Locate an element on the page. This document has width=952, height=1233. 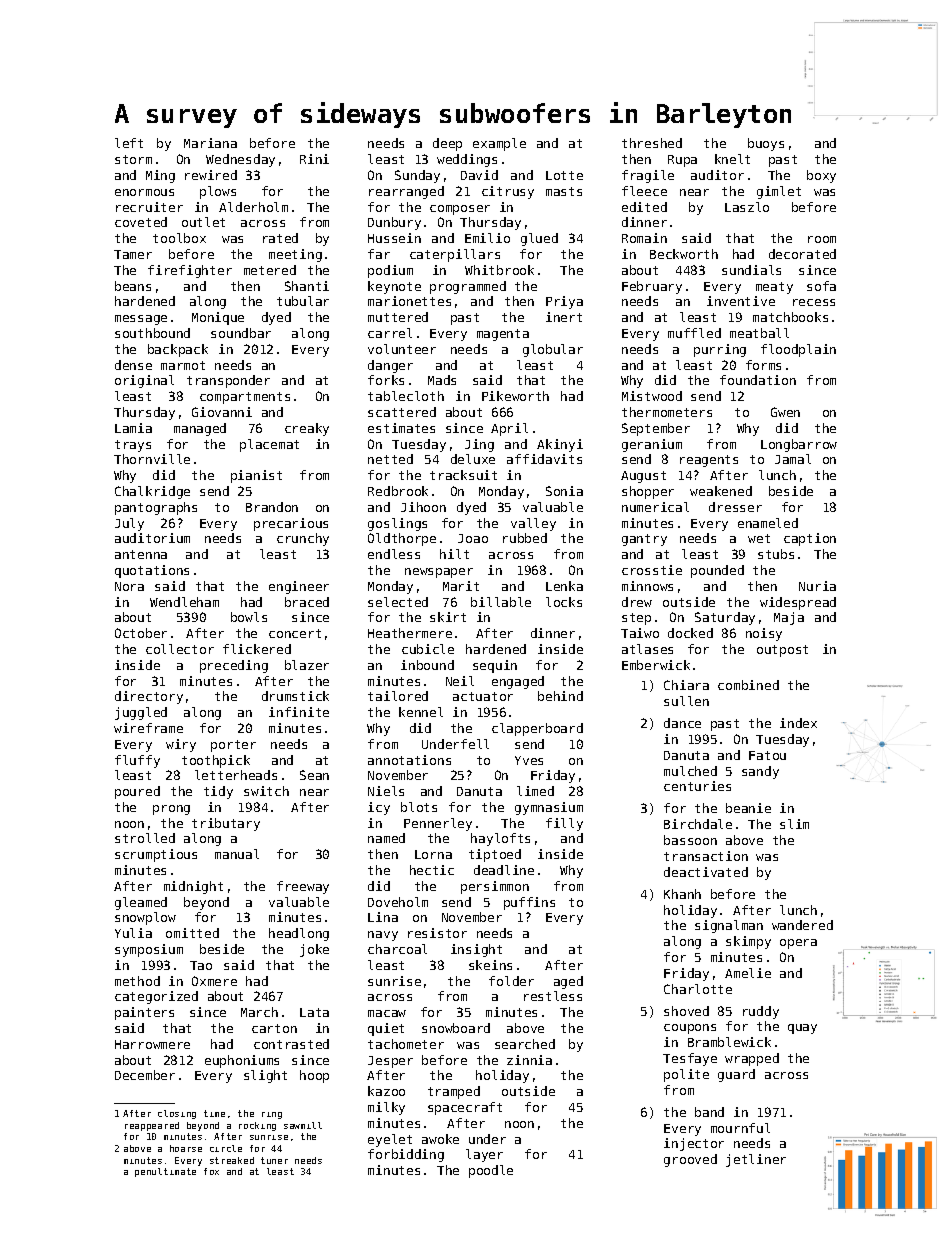
deep is located at coordinates (447, 144).
